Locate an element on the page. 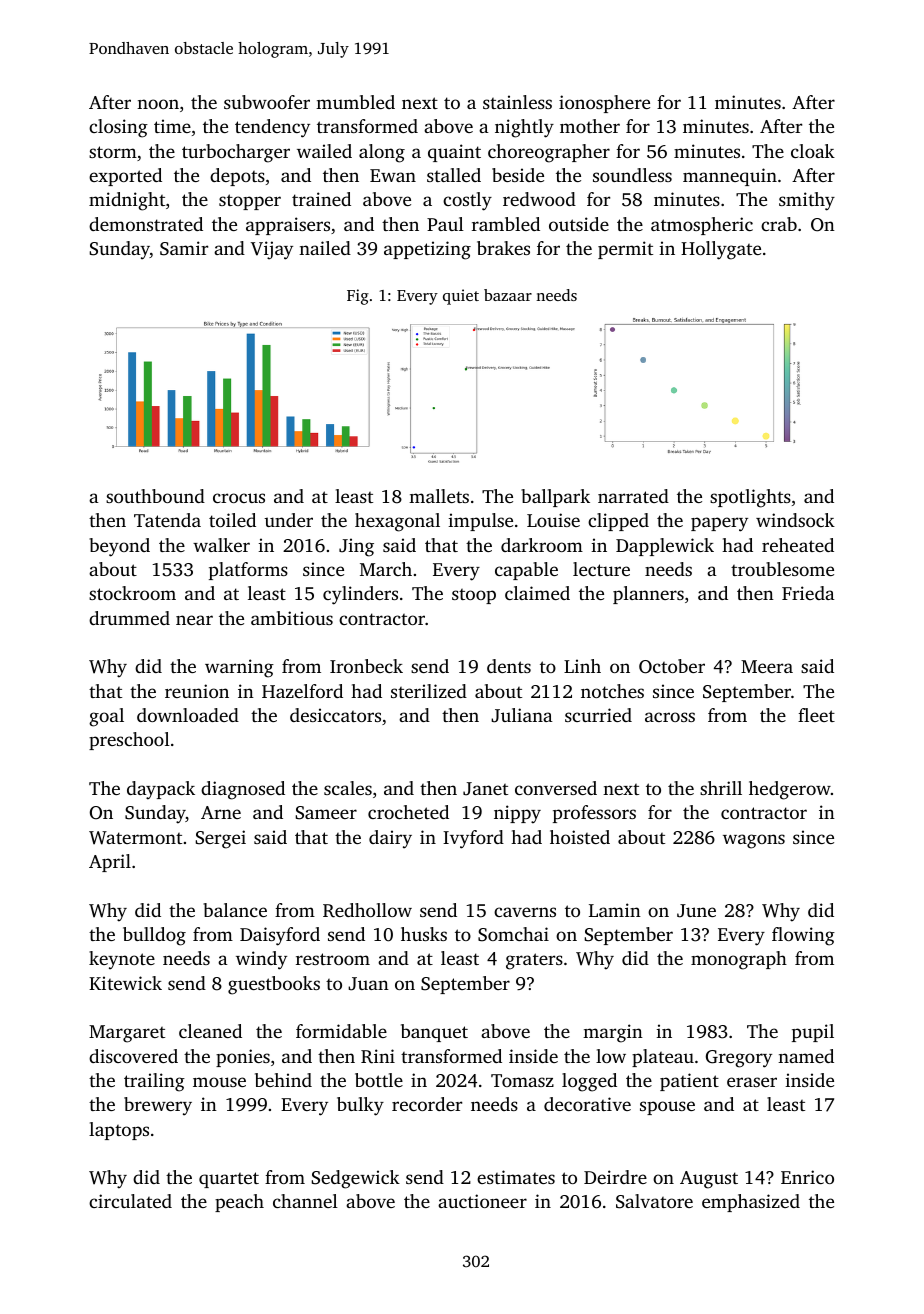 The image size is (924, 1314). spotlights is located at coordinates (750, 498).
